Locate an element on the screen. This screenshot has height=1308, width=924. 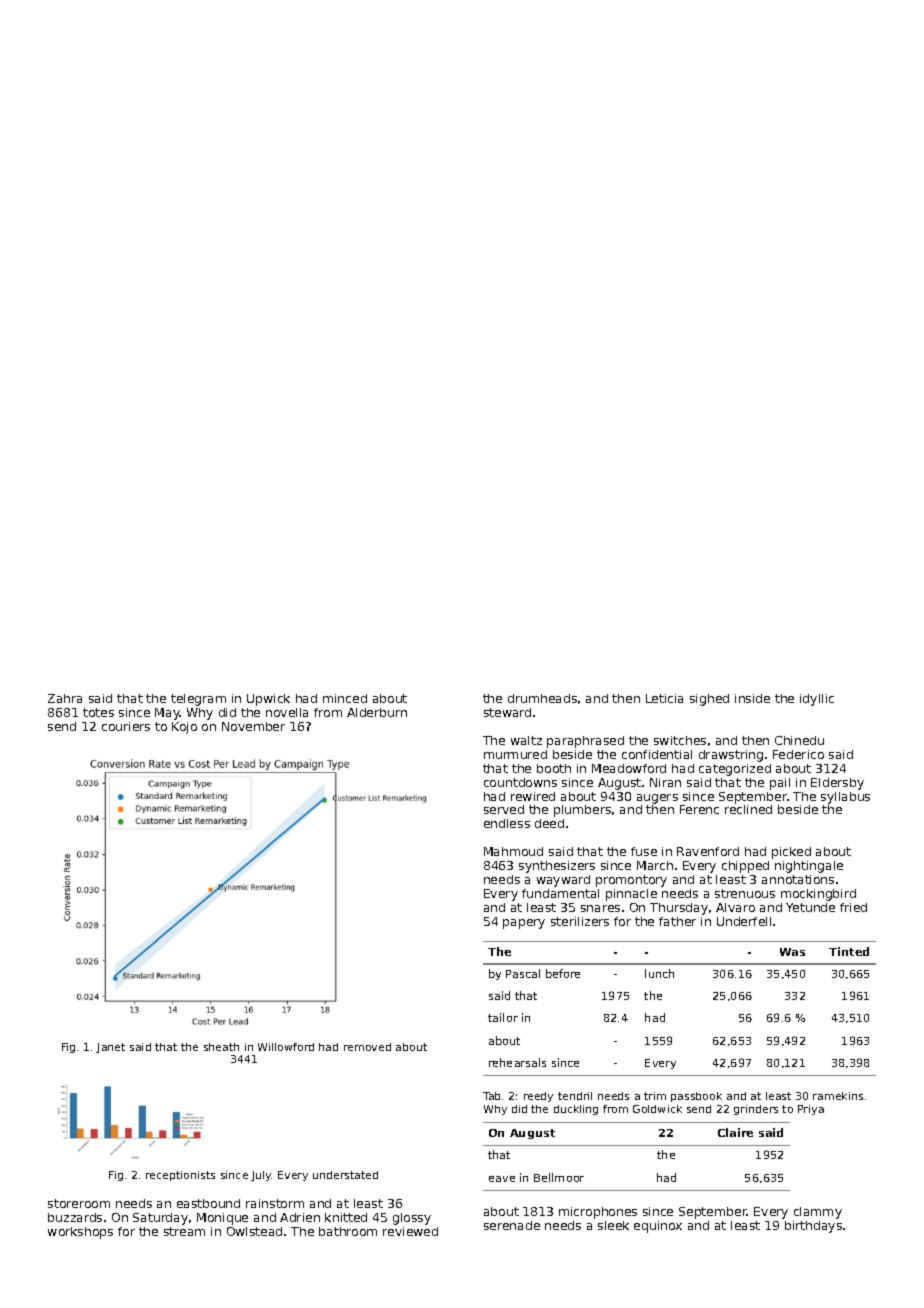
before is located at coordinates (563, 973).
